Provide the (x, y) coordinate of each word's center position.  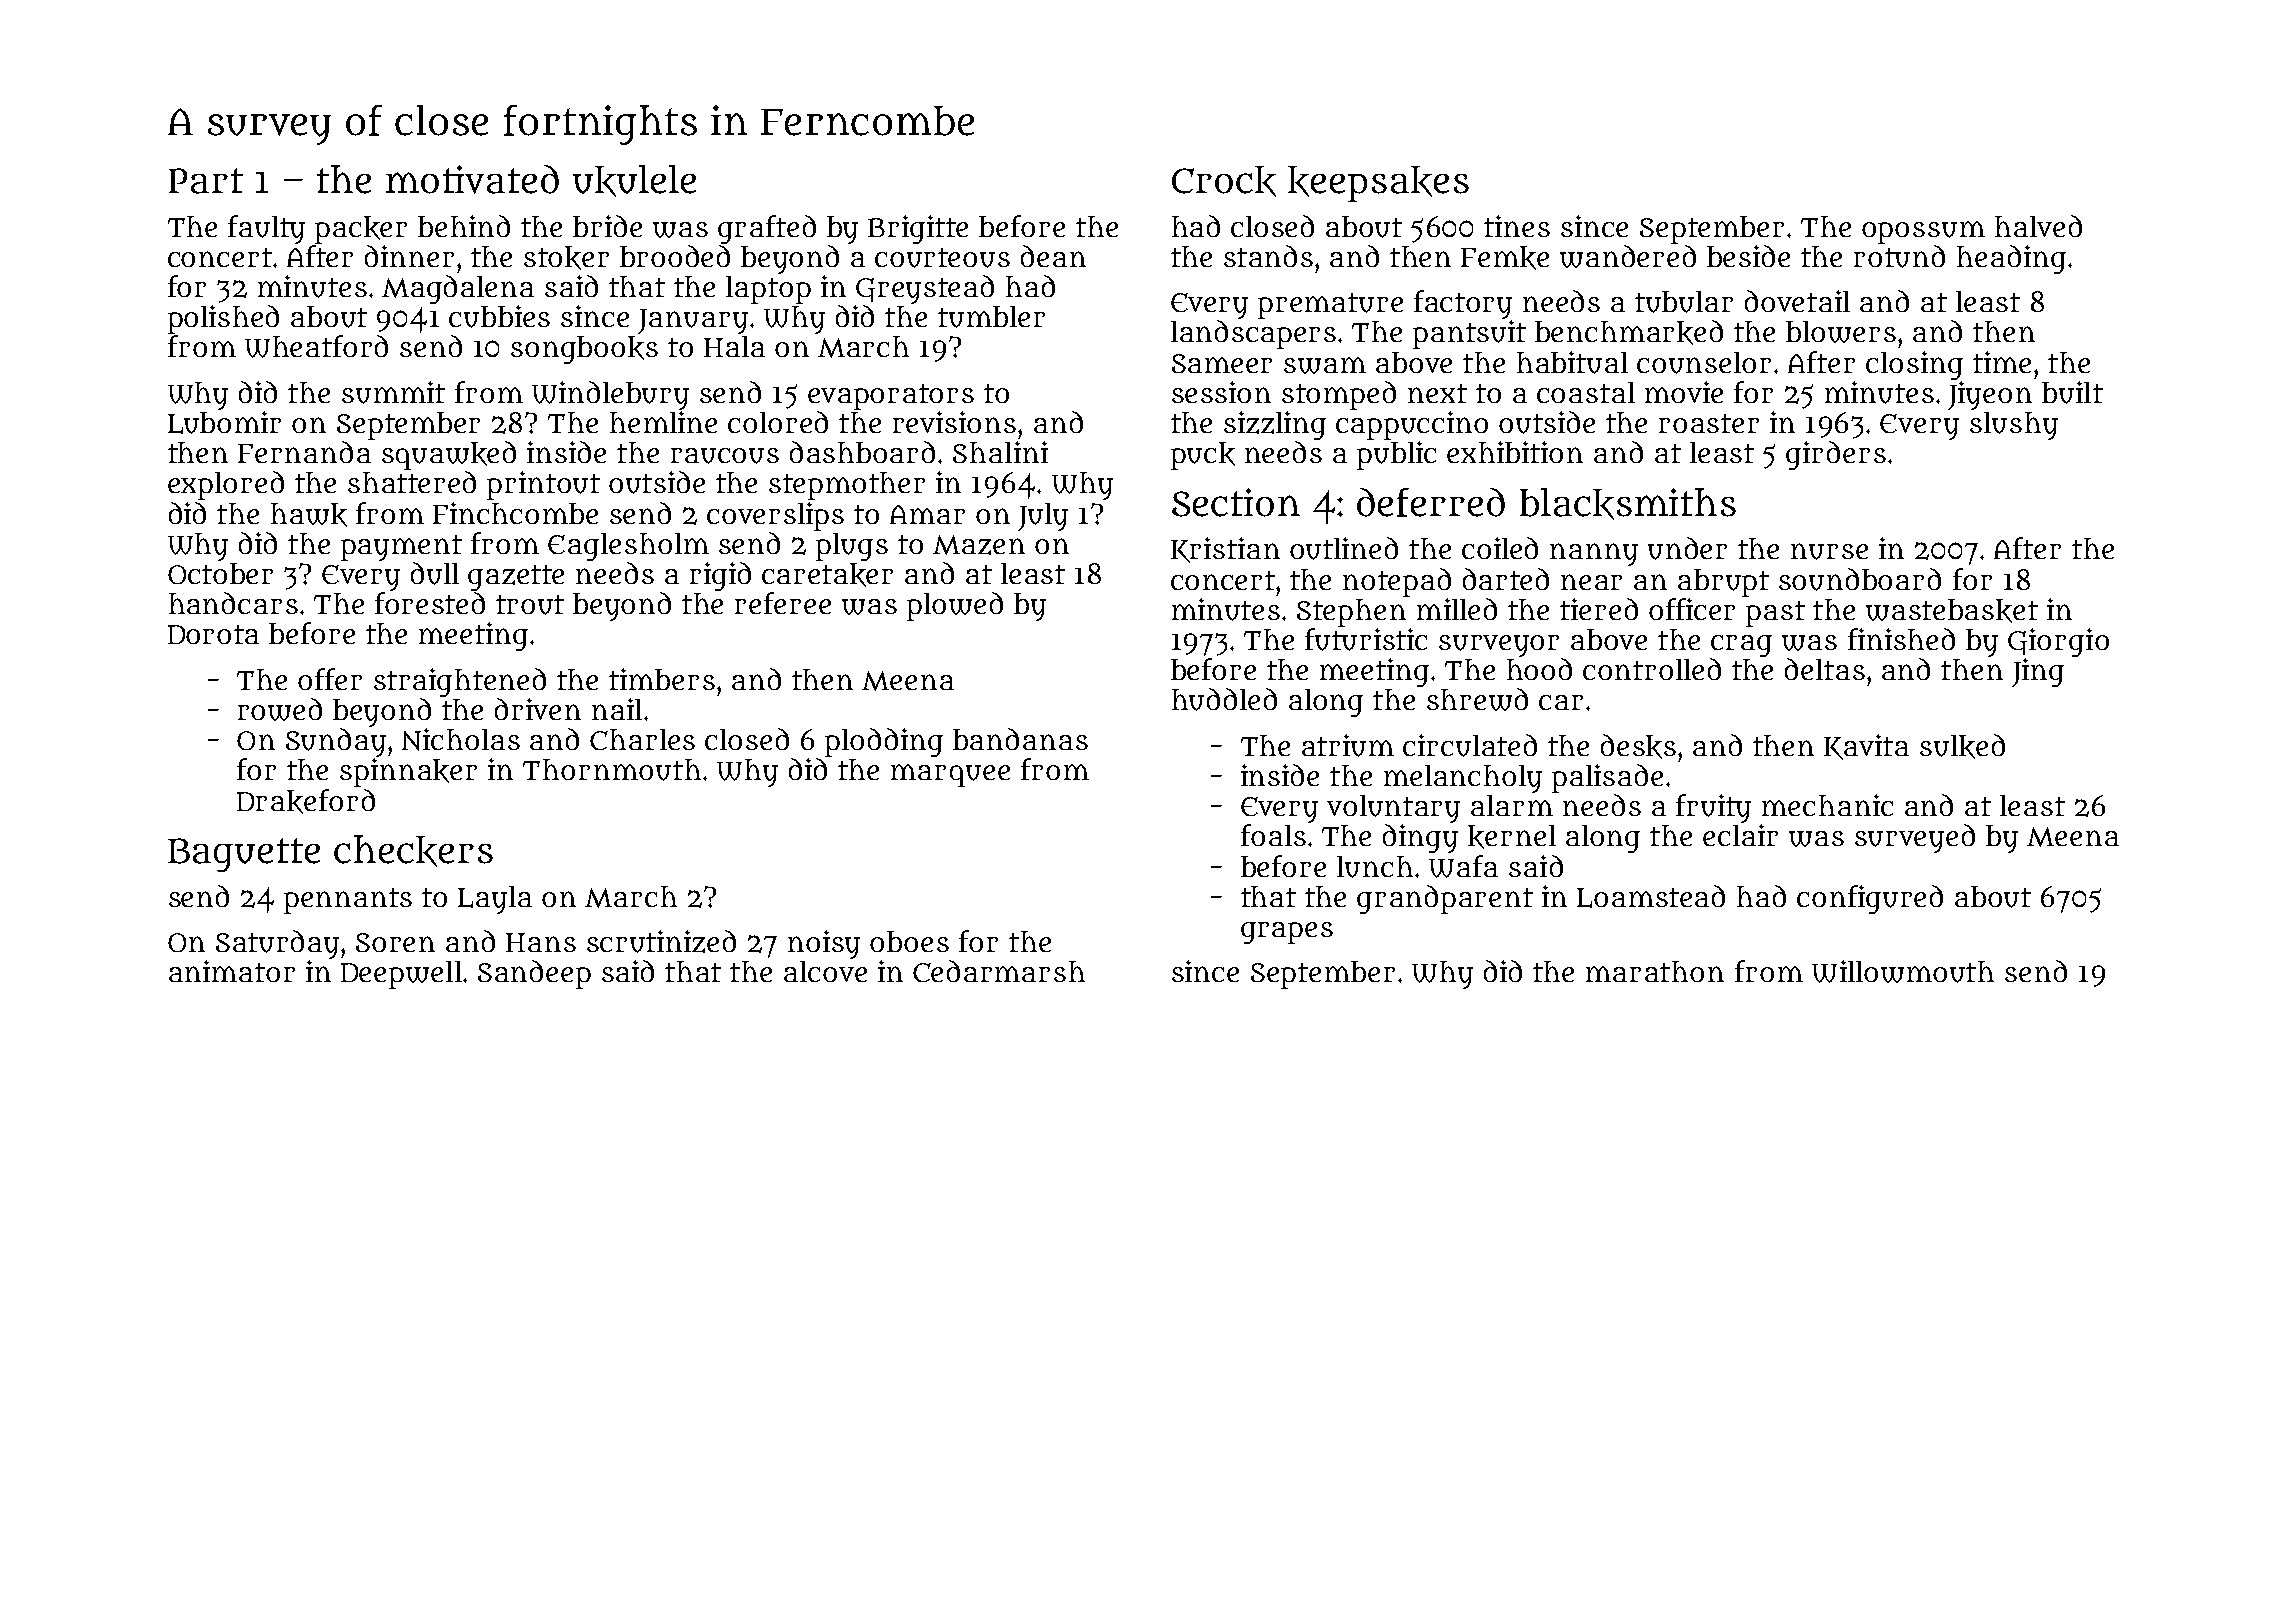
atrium (1348, 745)
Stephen (1351, 613)
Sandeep (534, 974)
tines (1517, 226)
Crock (1224, 181)
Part (206, 181)
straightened (460, 682)
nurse (1829, 551)
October (220, 573)
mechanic (1827, 805)
